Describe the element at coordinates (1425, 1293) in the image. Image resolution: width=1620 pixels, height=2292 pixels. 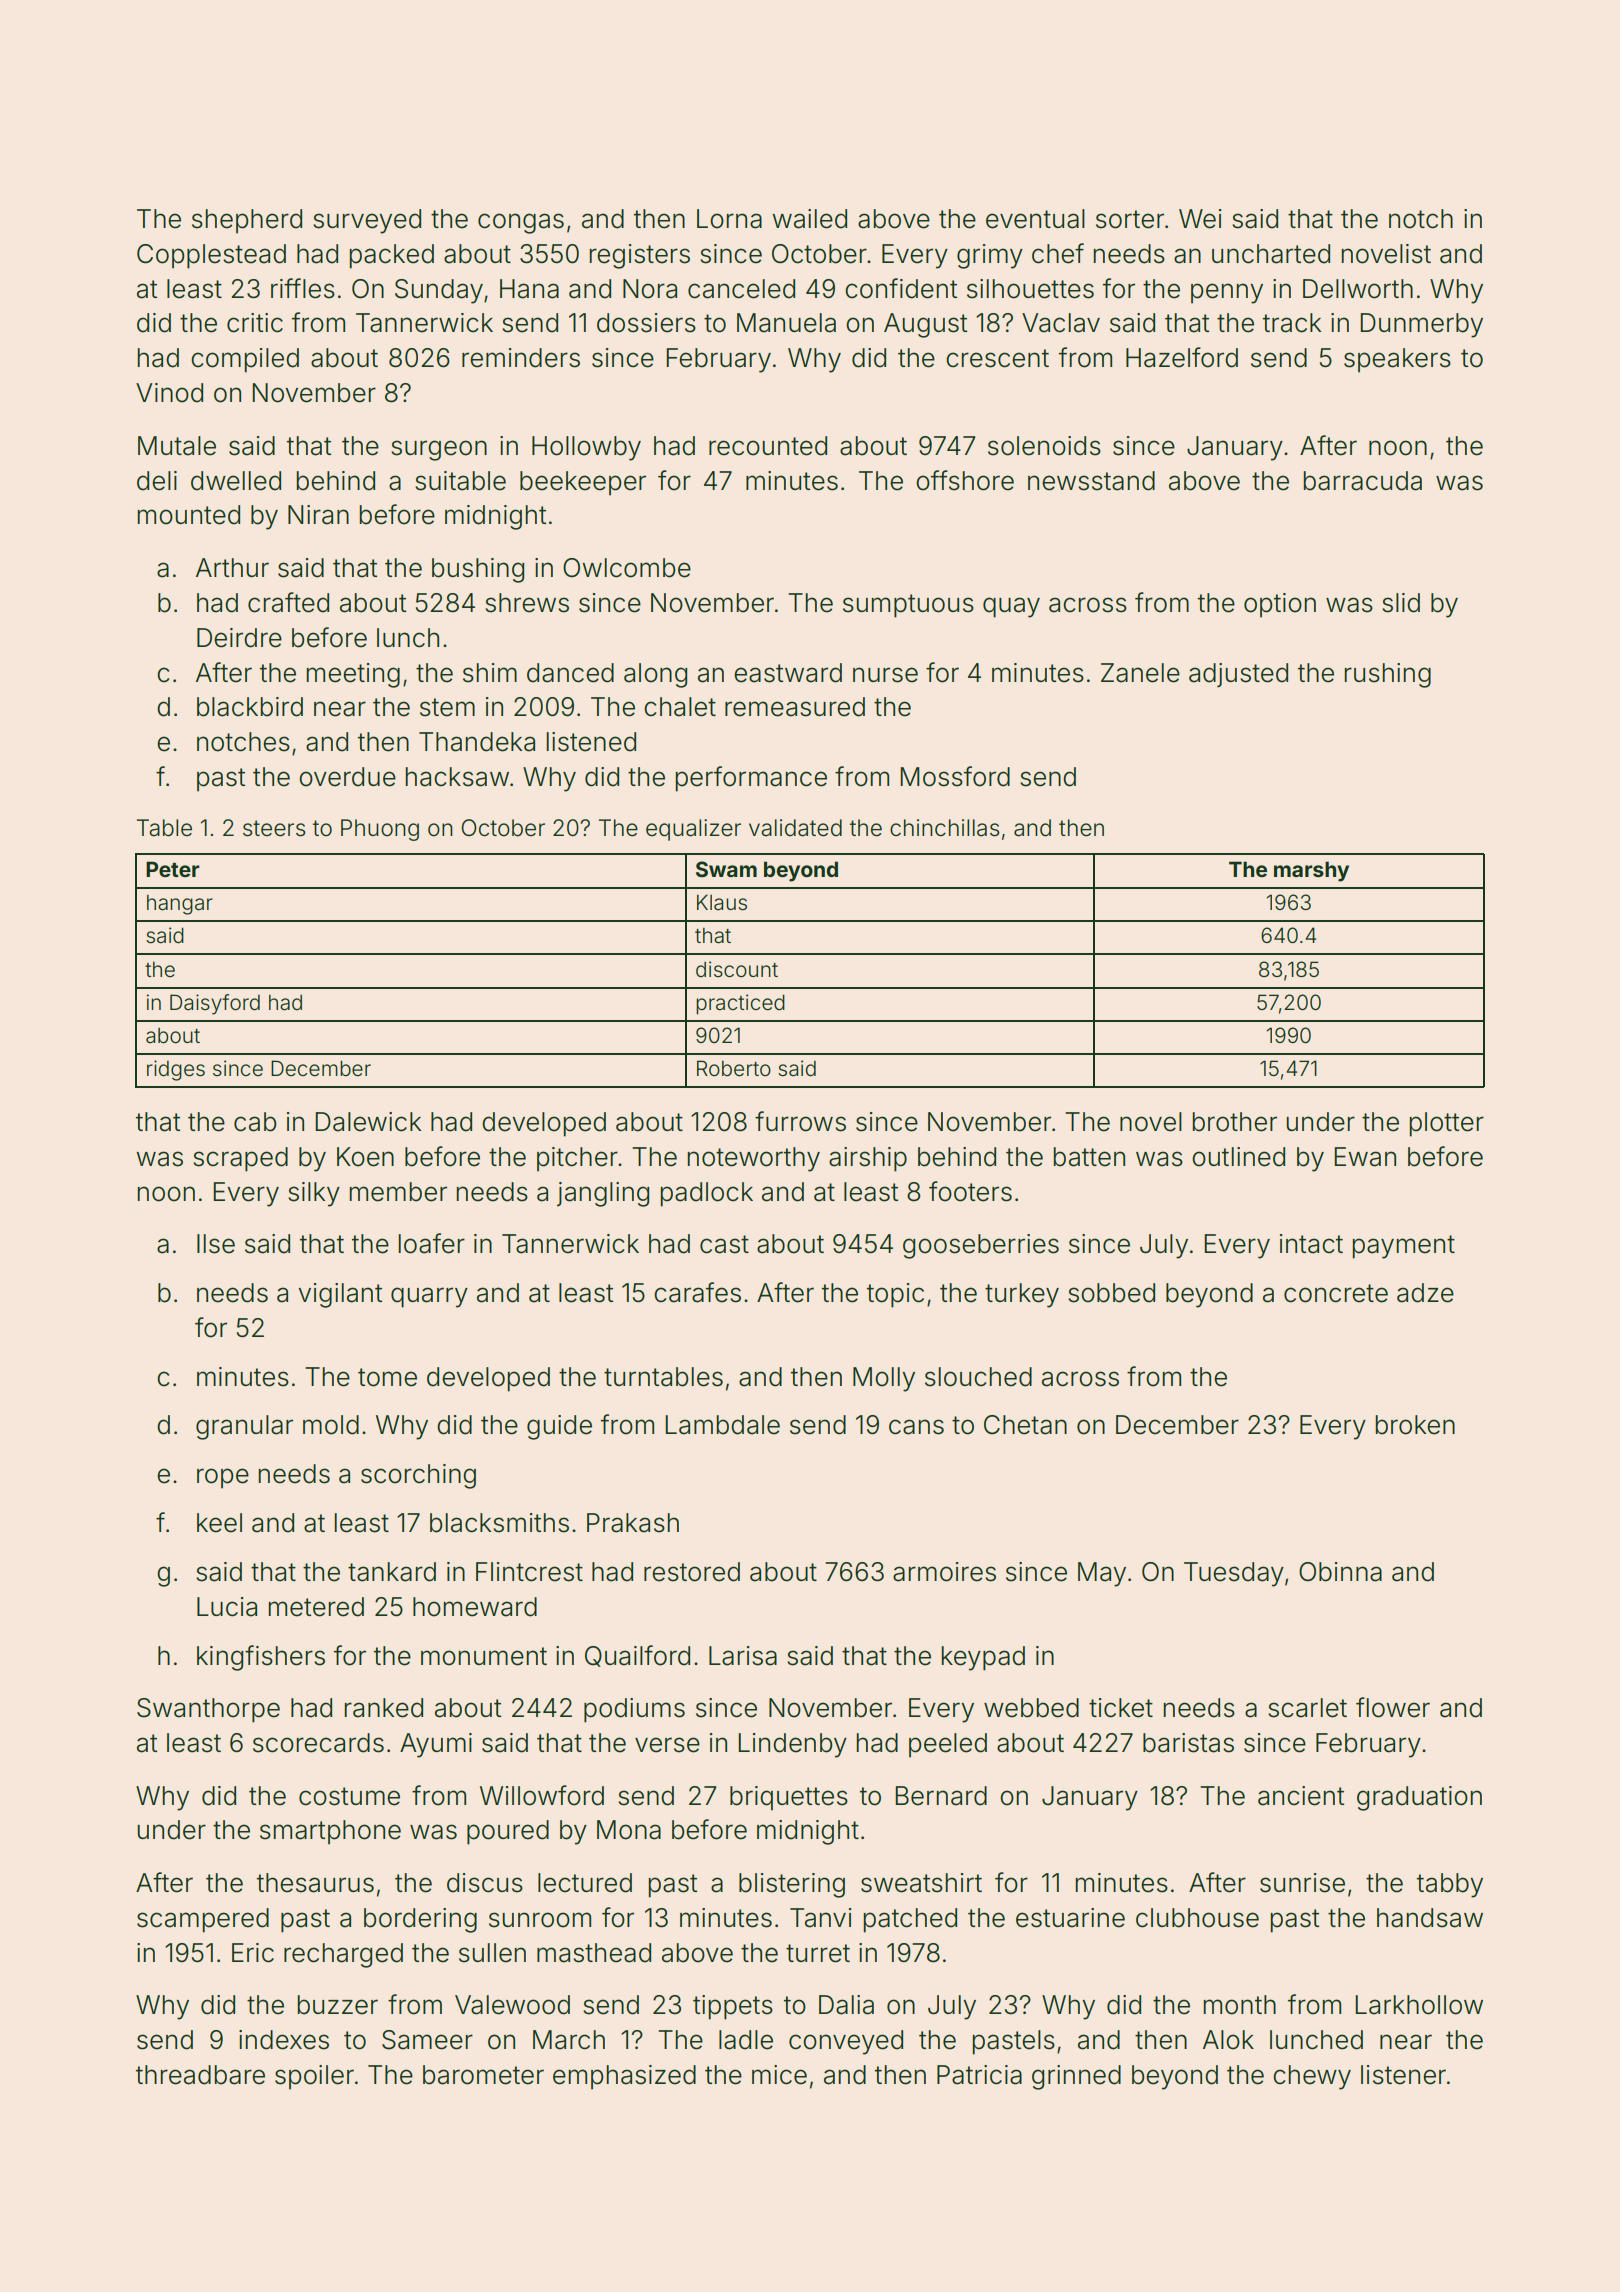
I see `adze` at that location.
